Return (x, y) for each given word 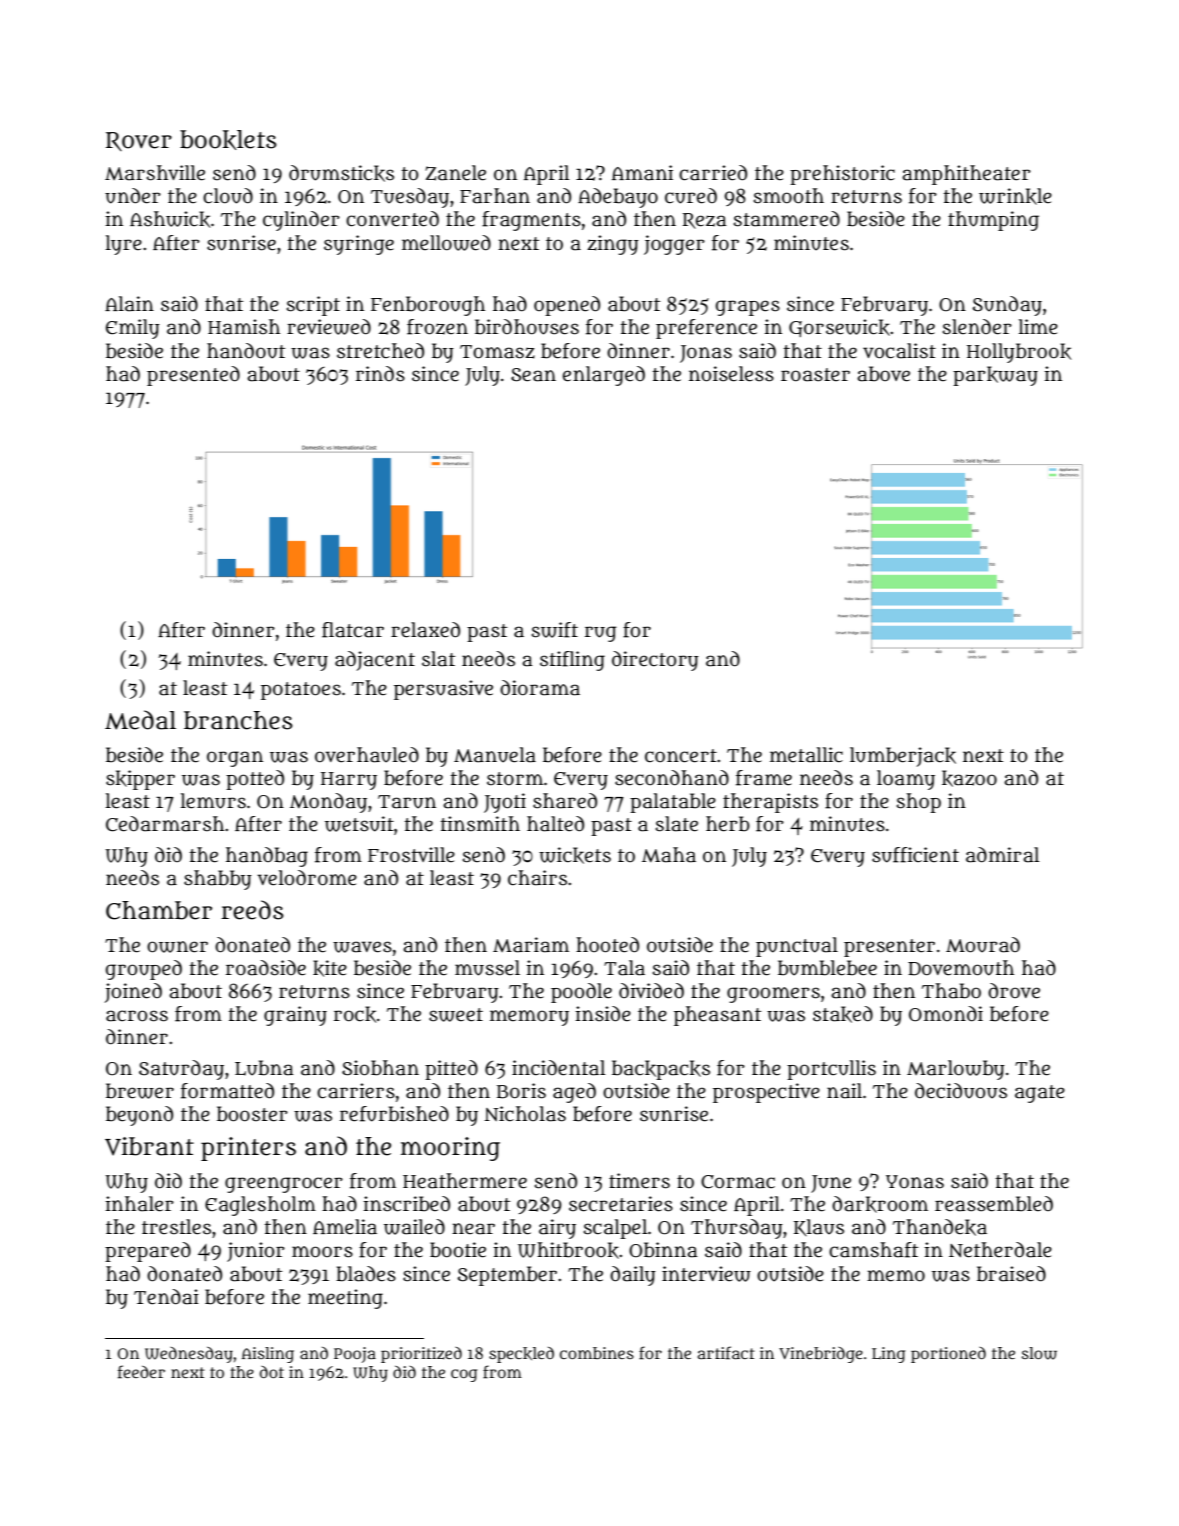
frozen (437, 327)
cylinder (301, 221)
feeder (141, 1372)
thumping (993, 221)
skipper (140, 780)
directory (655, 661)
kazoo (969, 778)
